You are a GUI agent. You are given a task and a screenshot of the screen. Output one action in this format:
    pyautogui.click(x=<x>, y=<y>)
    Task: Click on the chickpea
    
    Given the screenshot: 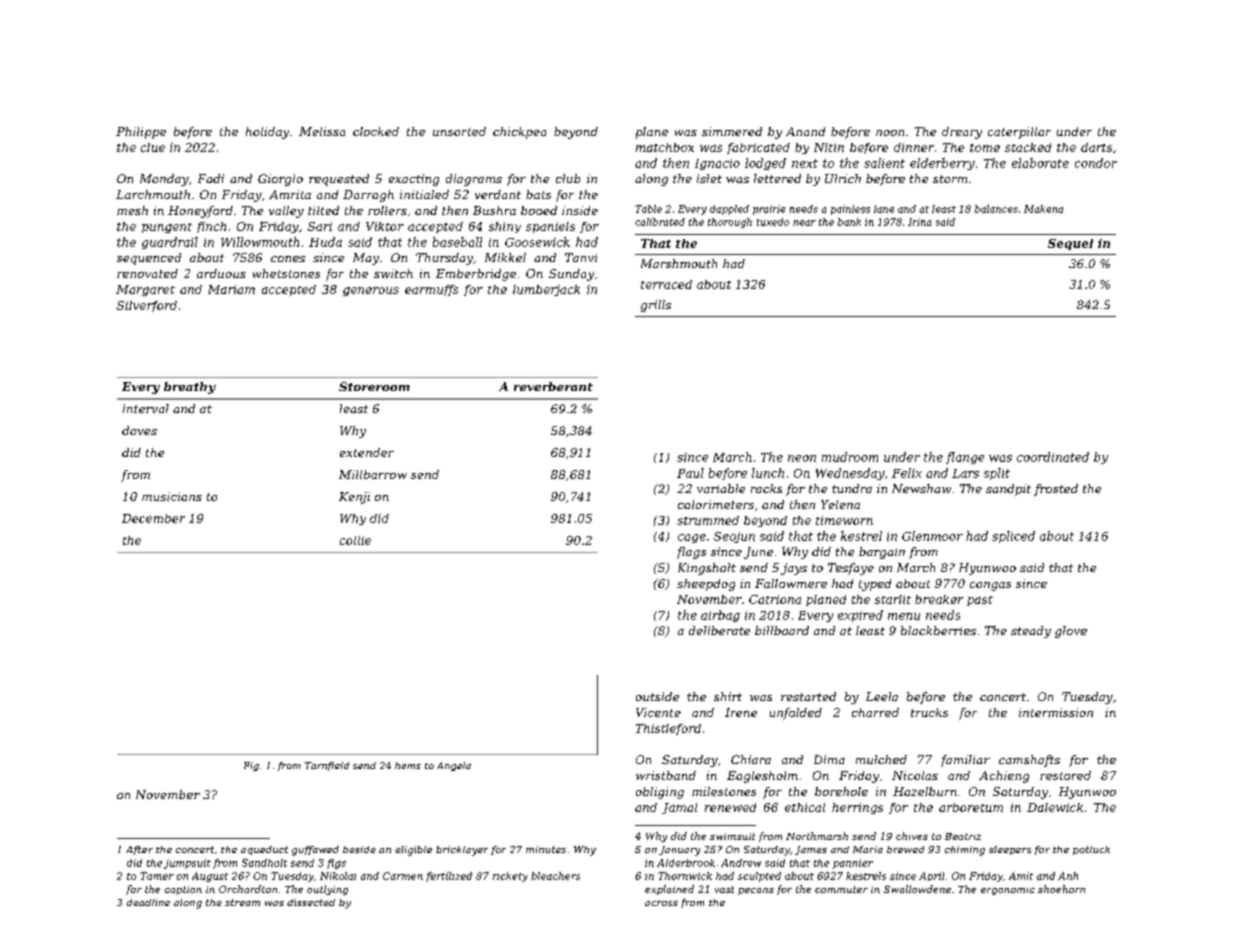 What is the action you would take?
    pyautogui.click(x=519, y=133)
